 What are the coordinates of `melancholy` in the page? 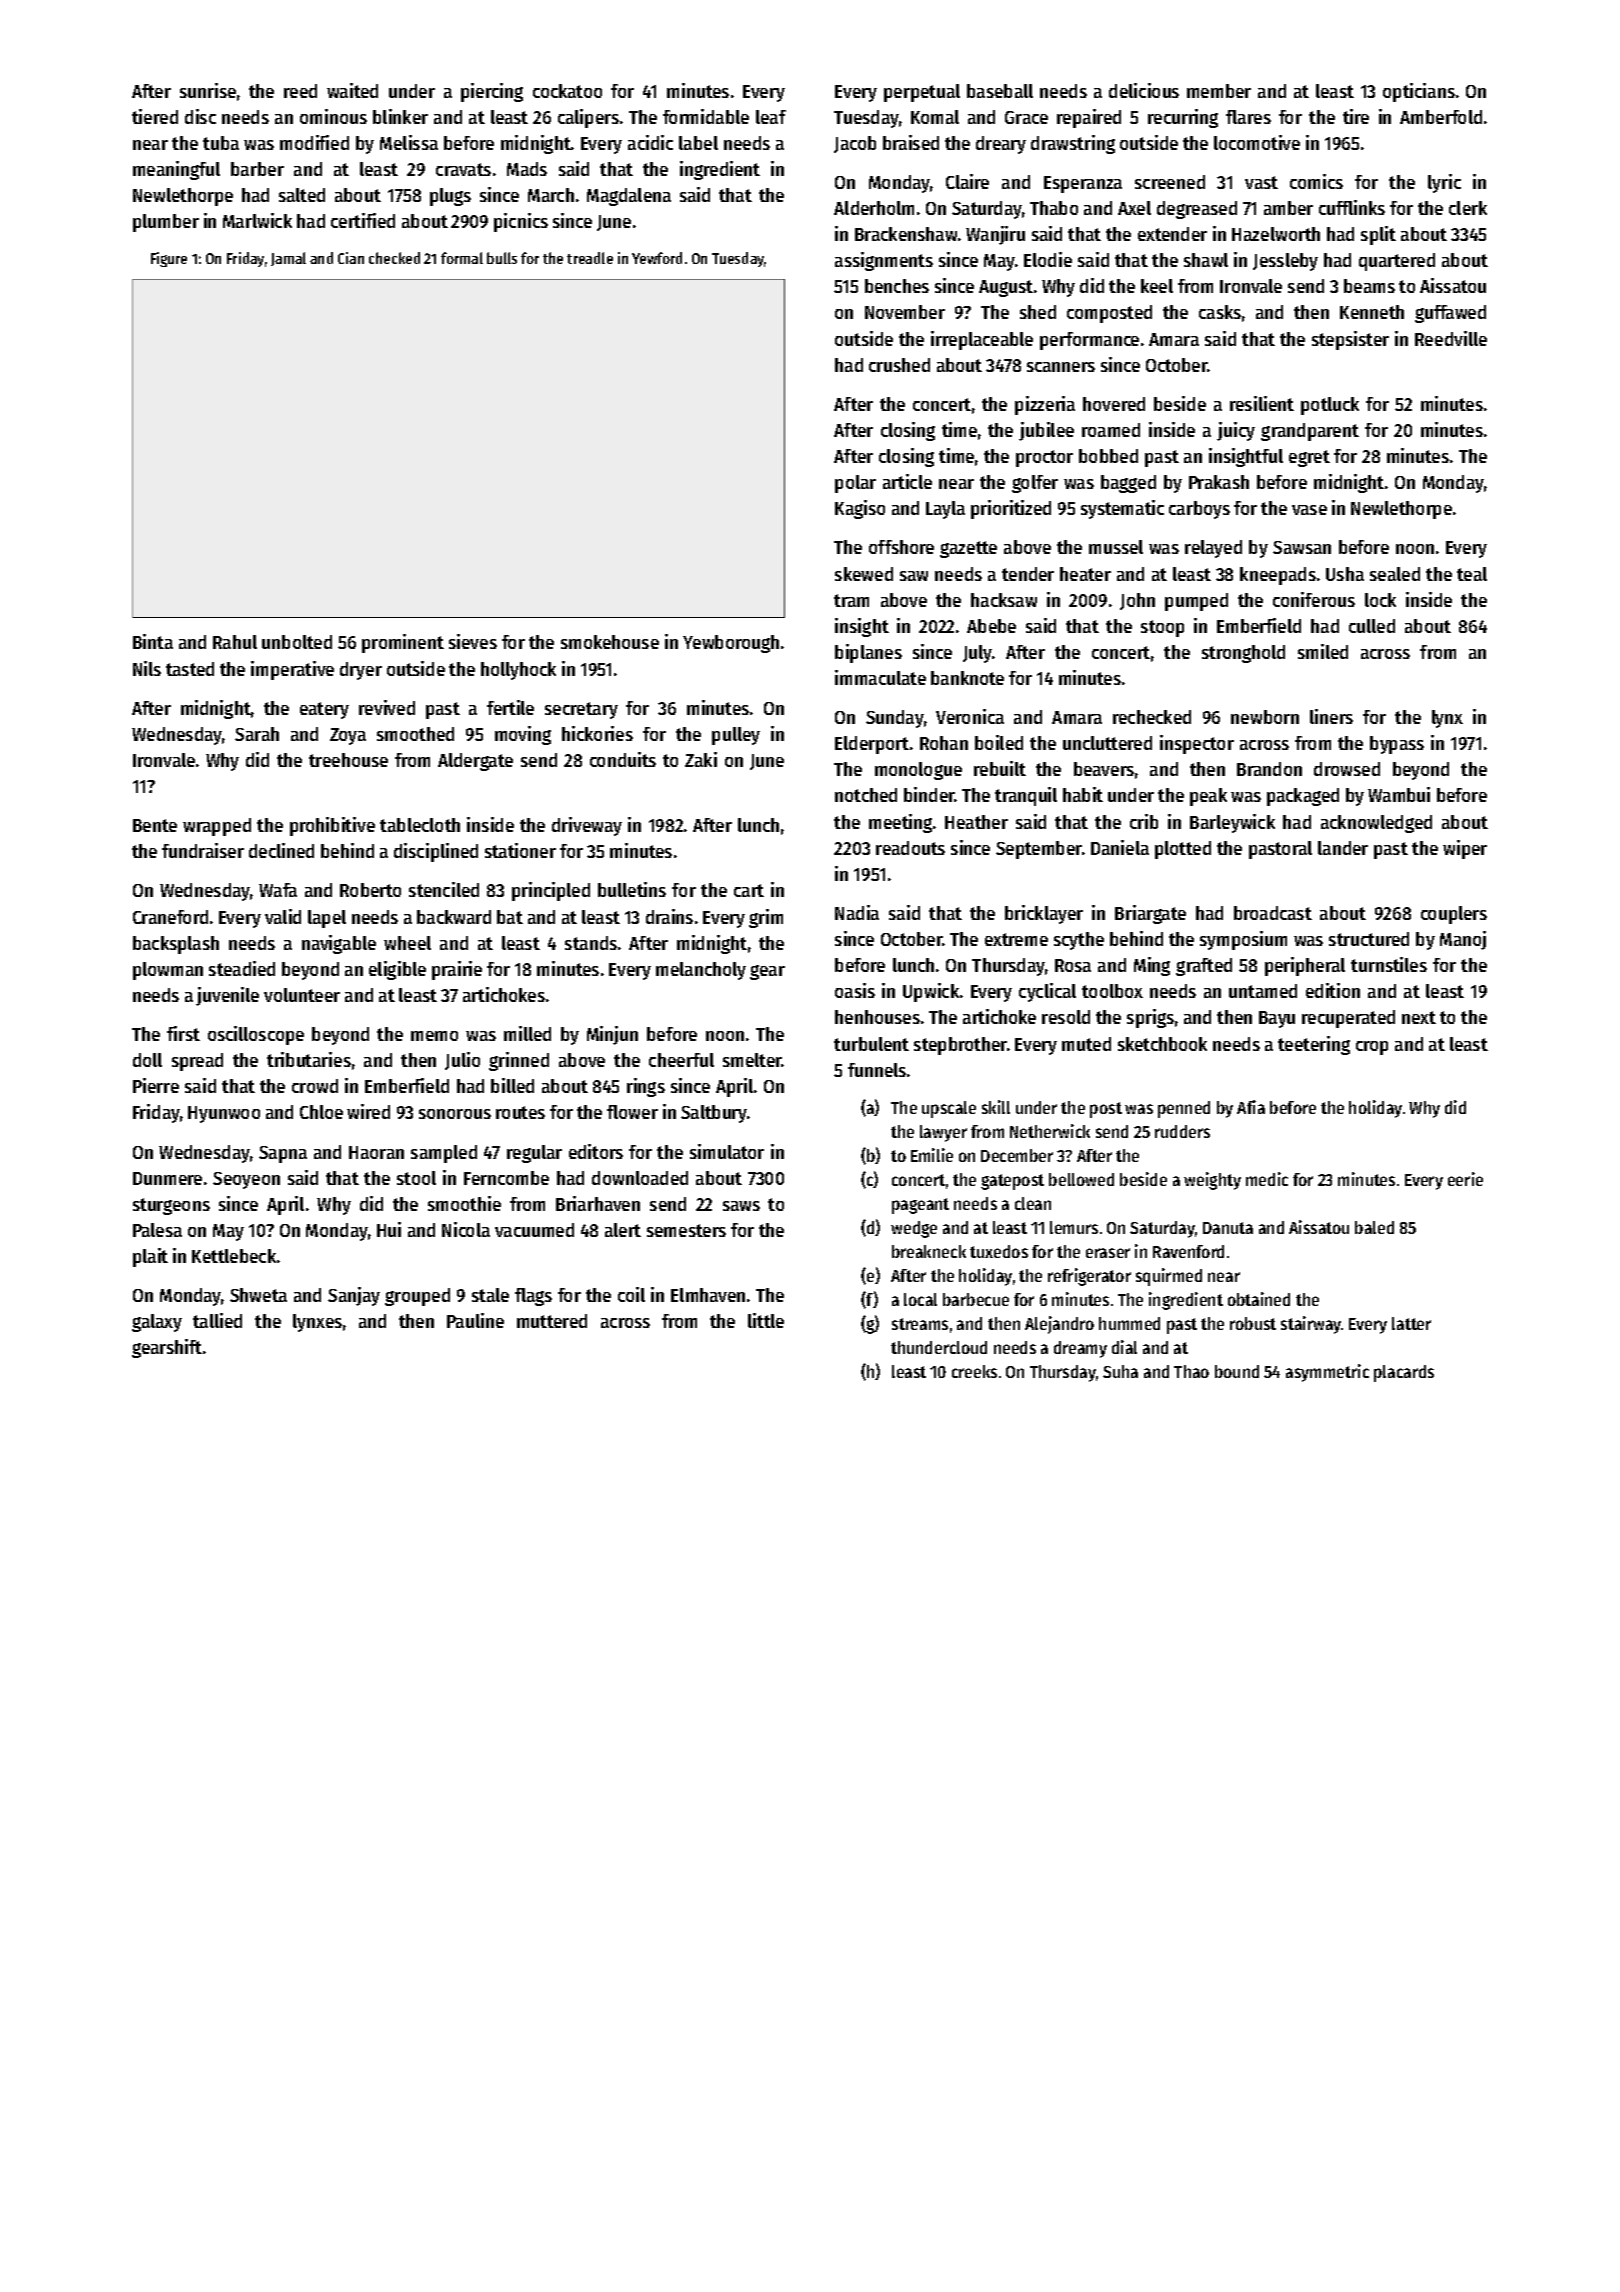 It's located at (701, 971).
